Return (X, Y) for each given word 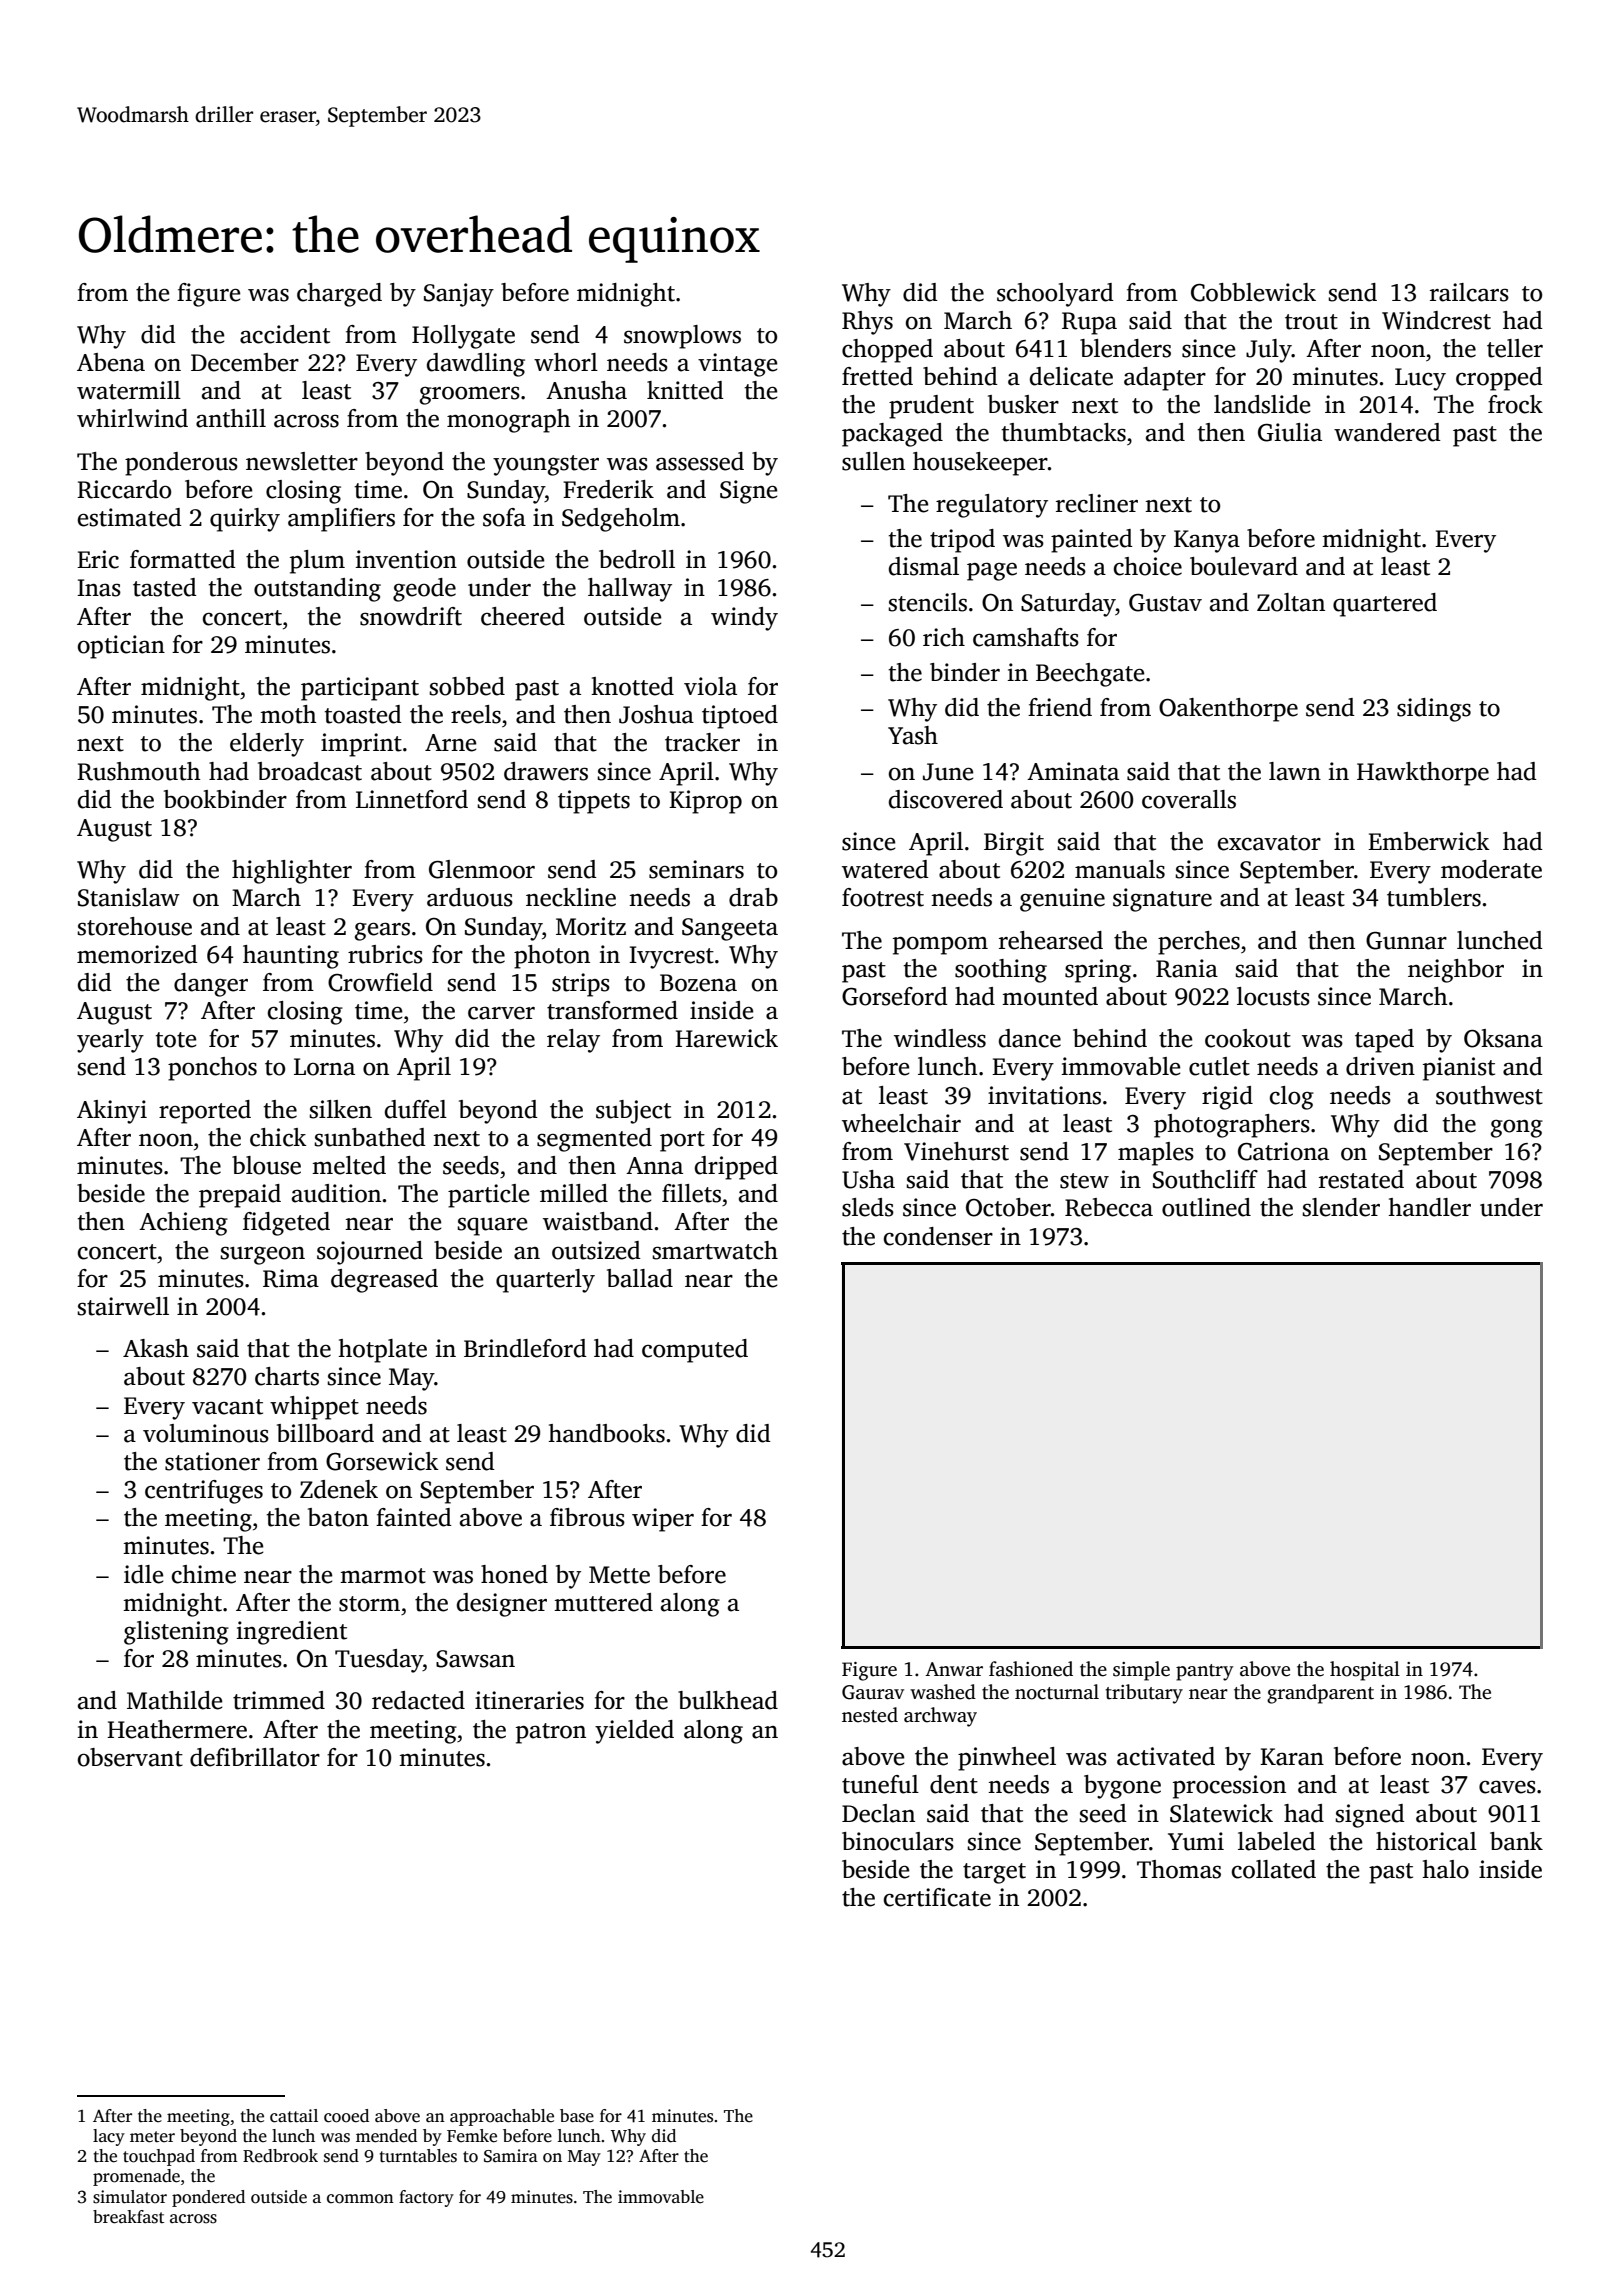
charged (339, 295)
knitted (685, 390)
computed (695, 1351)
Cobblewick (1253, 292)
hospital (1365, 1671)
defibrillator (255, 1757)
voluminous (206, 1433)
